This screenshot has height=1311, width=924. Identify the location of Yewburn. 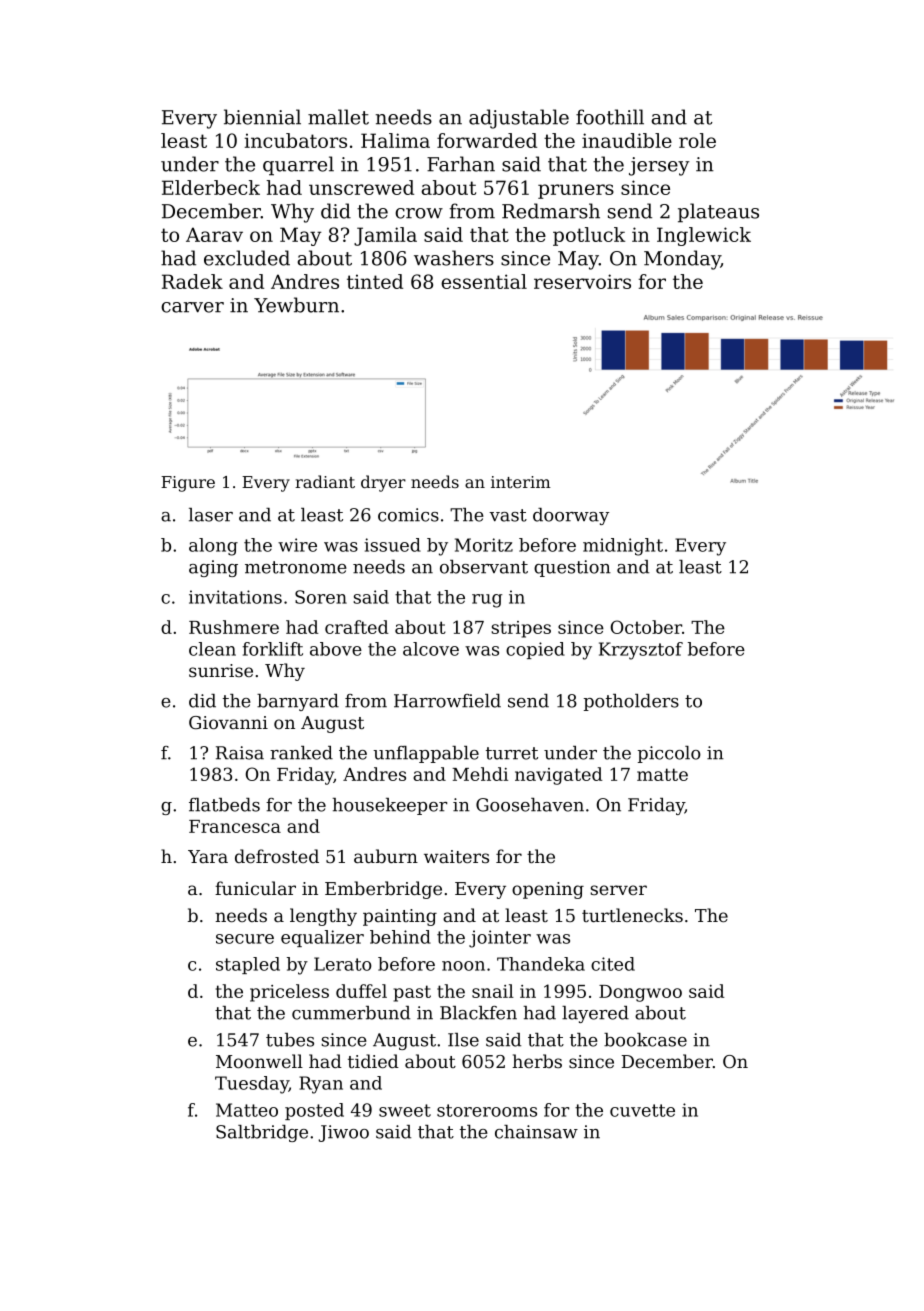
(296, 305).
